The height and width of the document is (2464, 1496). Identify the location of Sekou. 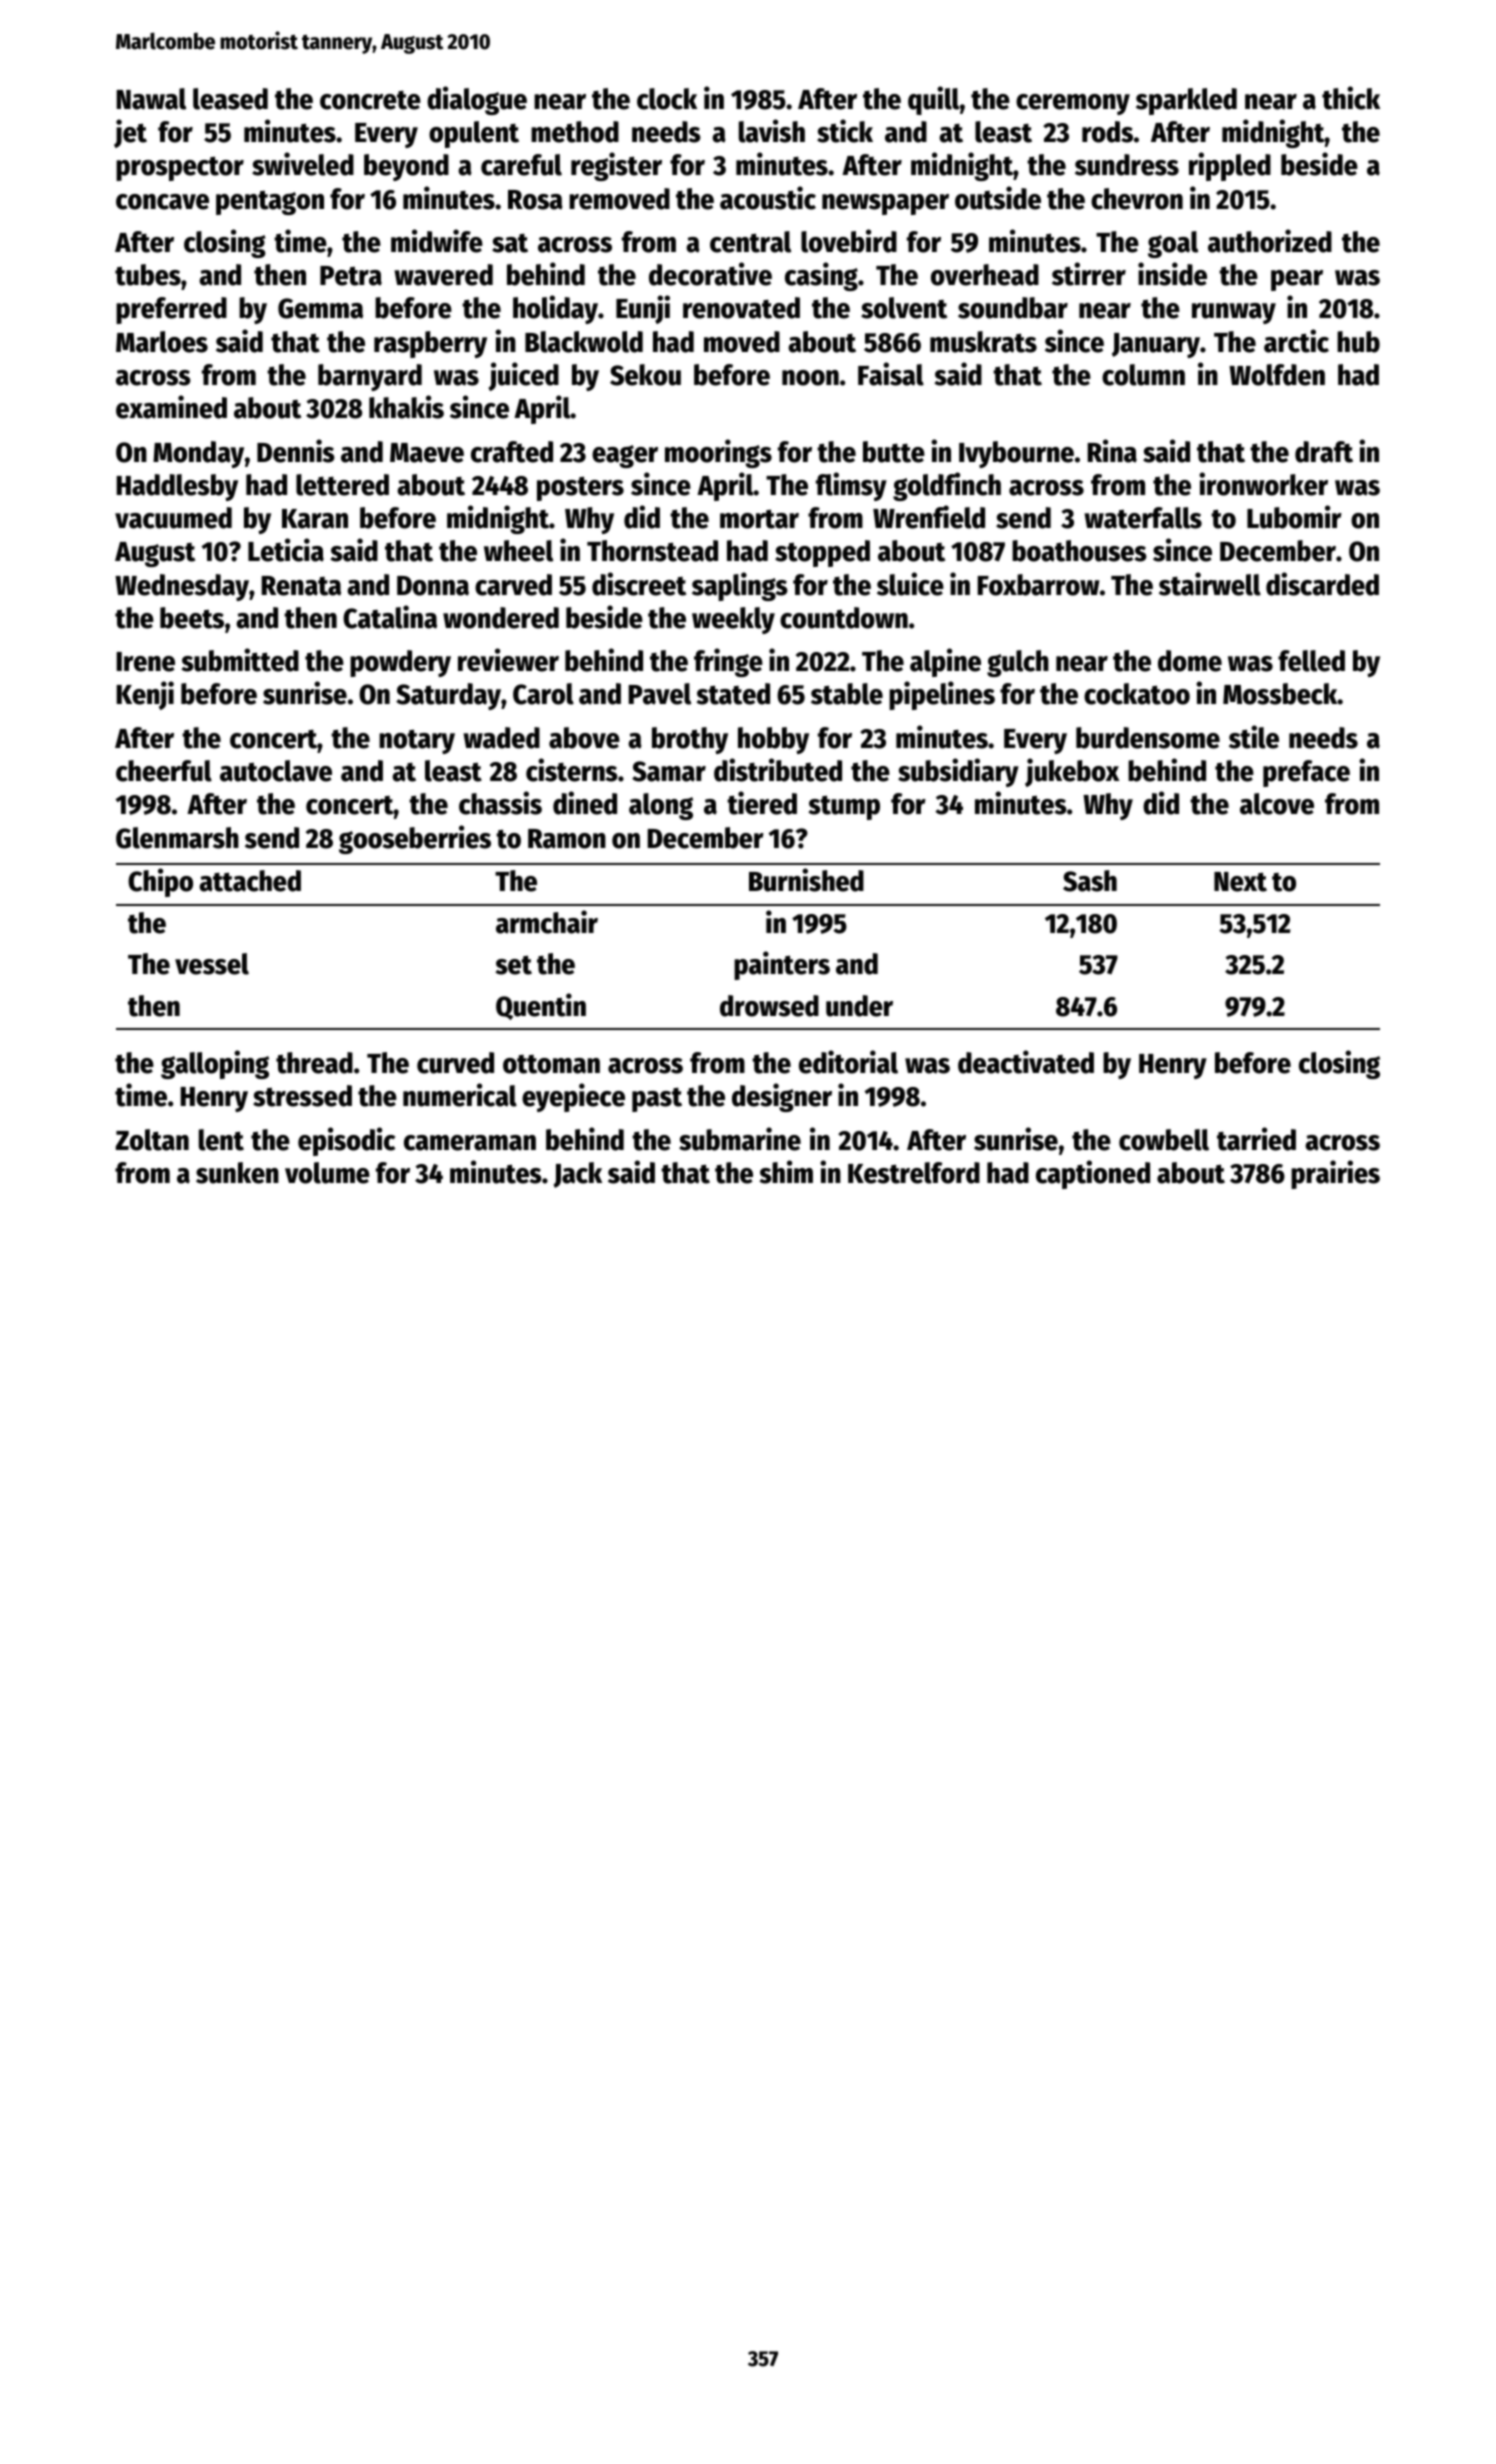
(645, 375).
